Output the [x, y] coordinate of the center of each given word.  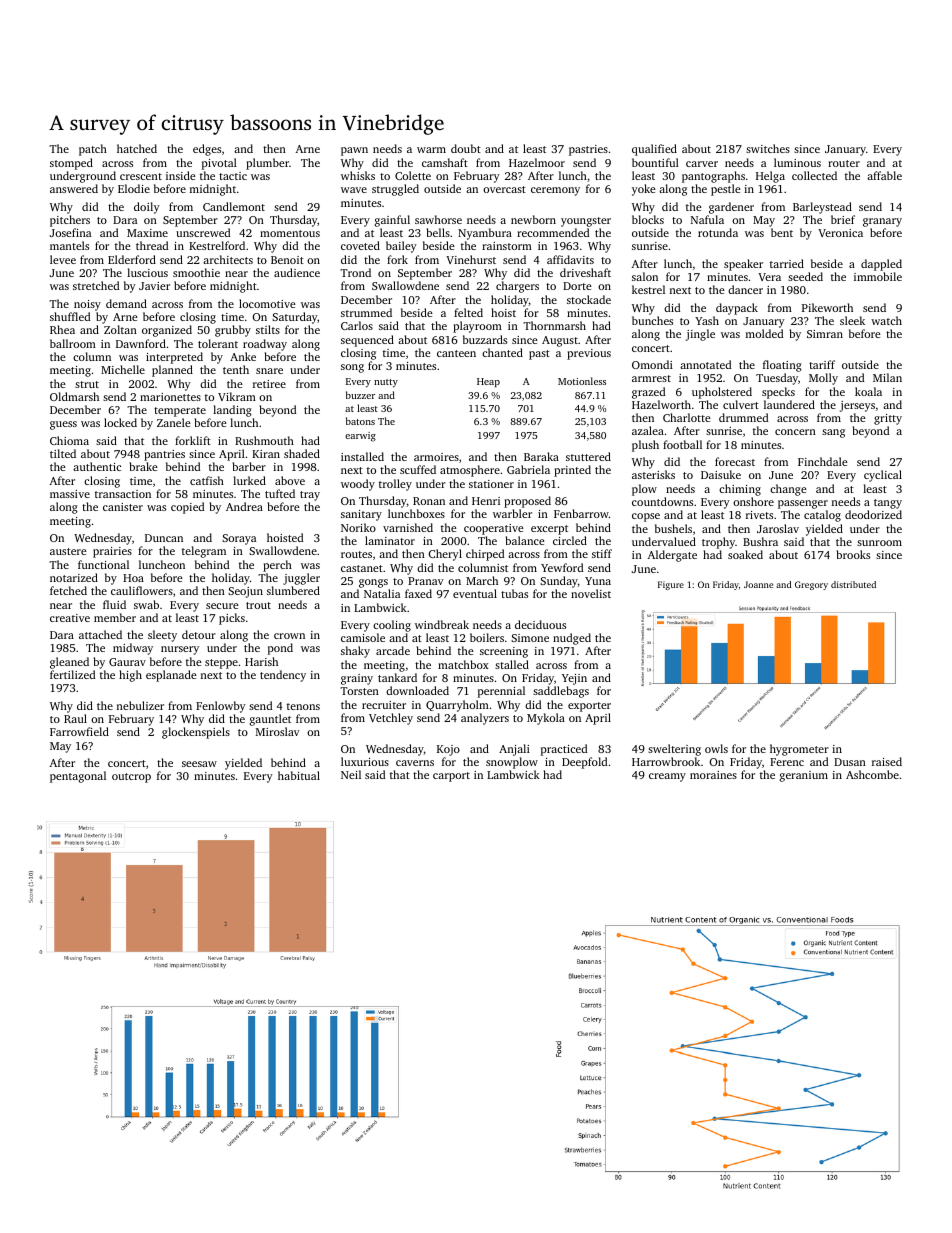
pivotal [219, 164]
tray [310, 496]
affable [884, 175]
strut [87, 384]
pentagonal [78, 777]
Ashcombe [872, 774]
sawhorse [438, 219]
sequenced [367, 341]
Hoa [133, 578]
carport [451, 777]
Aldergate [672, 556]
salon [645, 276]
